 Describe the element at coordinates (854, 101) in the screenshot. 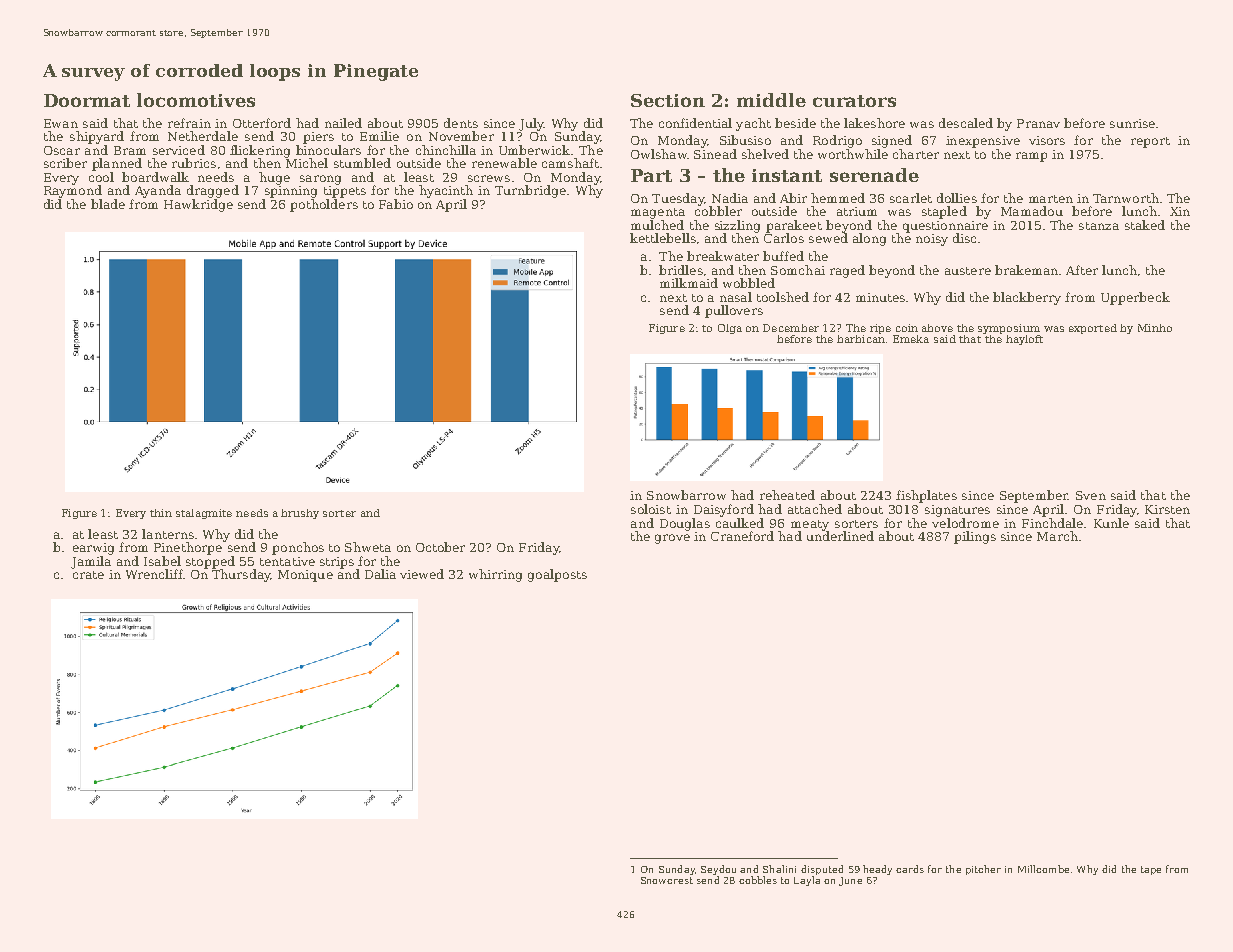

I see `curators` at that location.
